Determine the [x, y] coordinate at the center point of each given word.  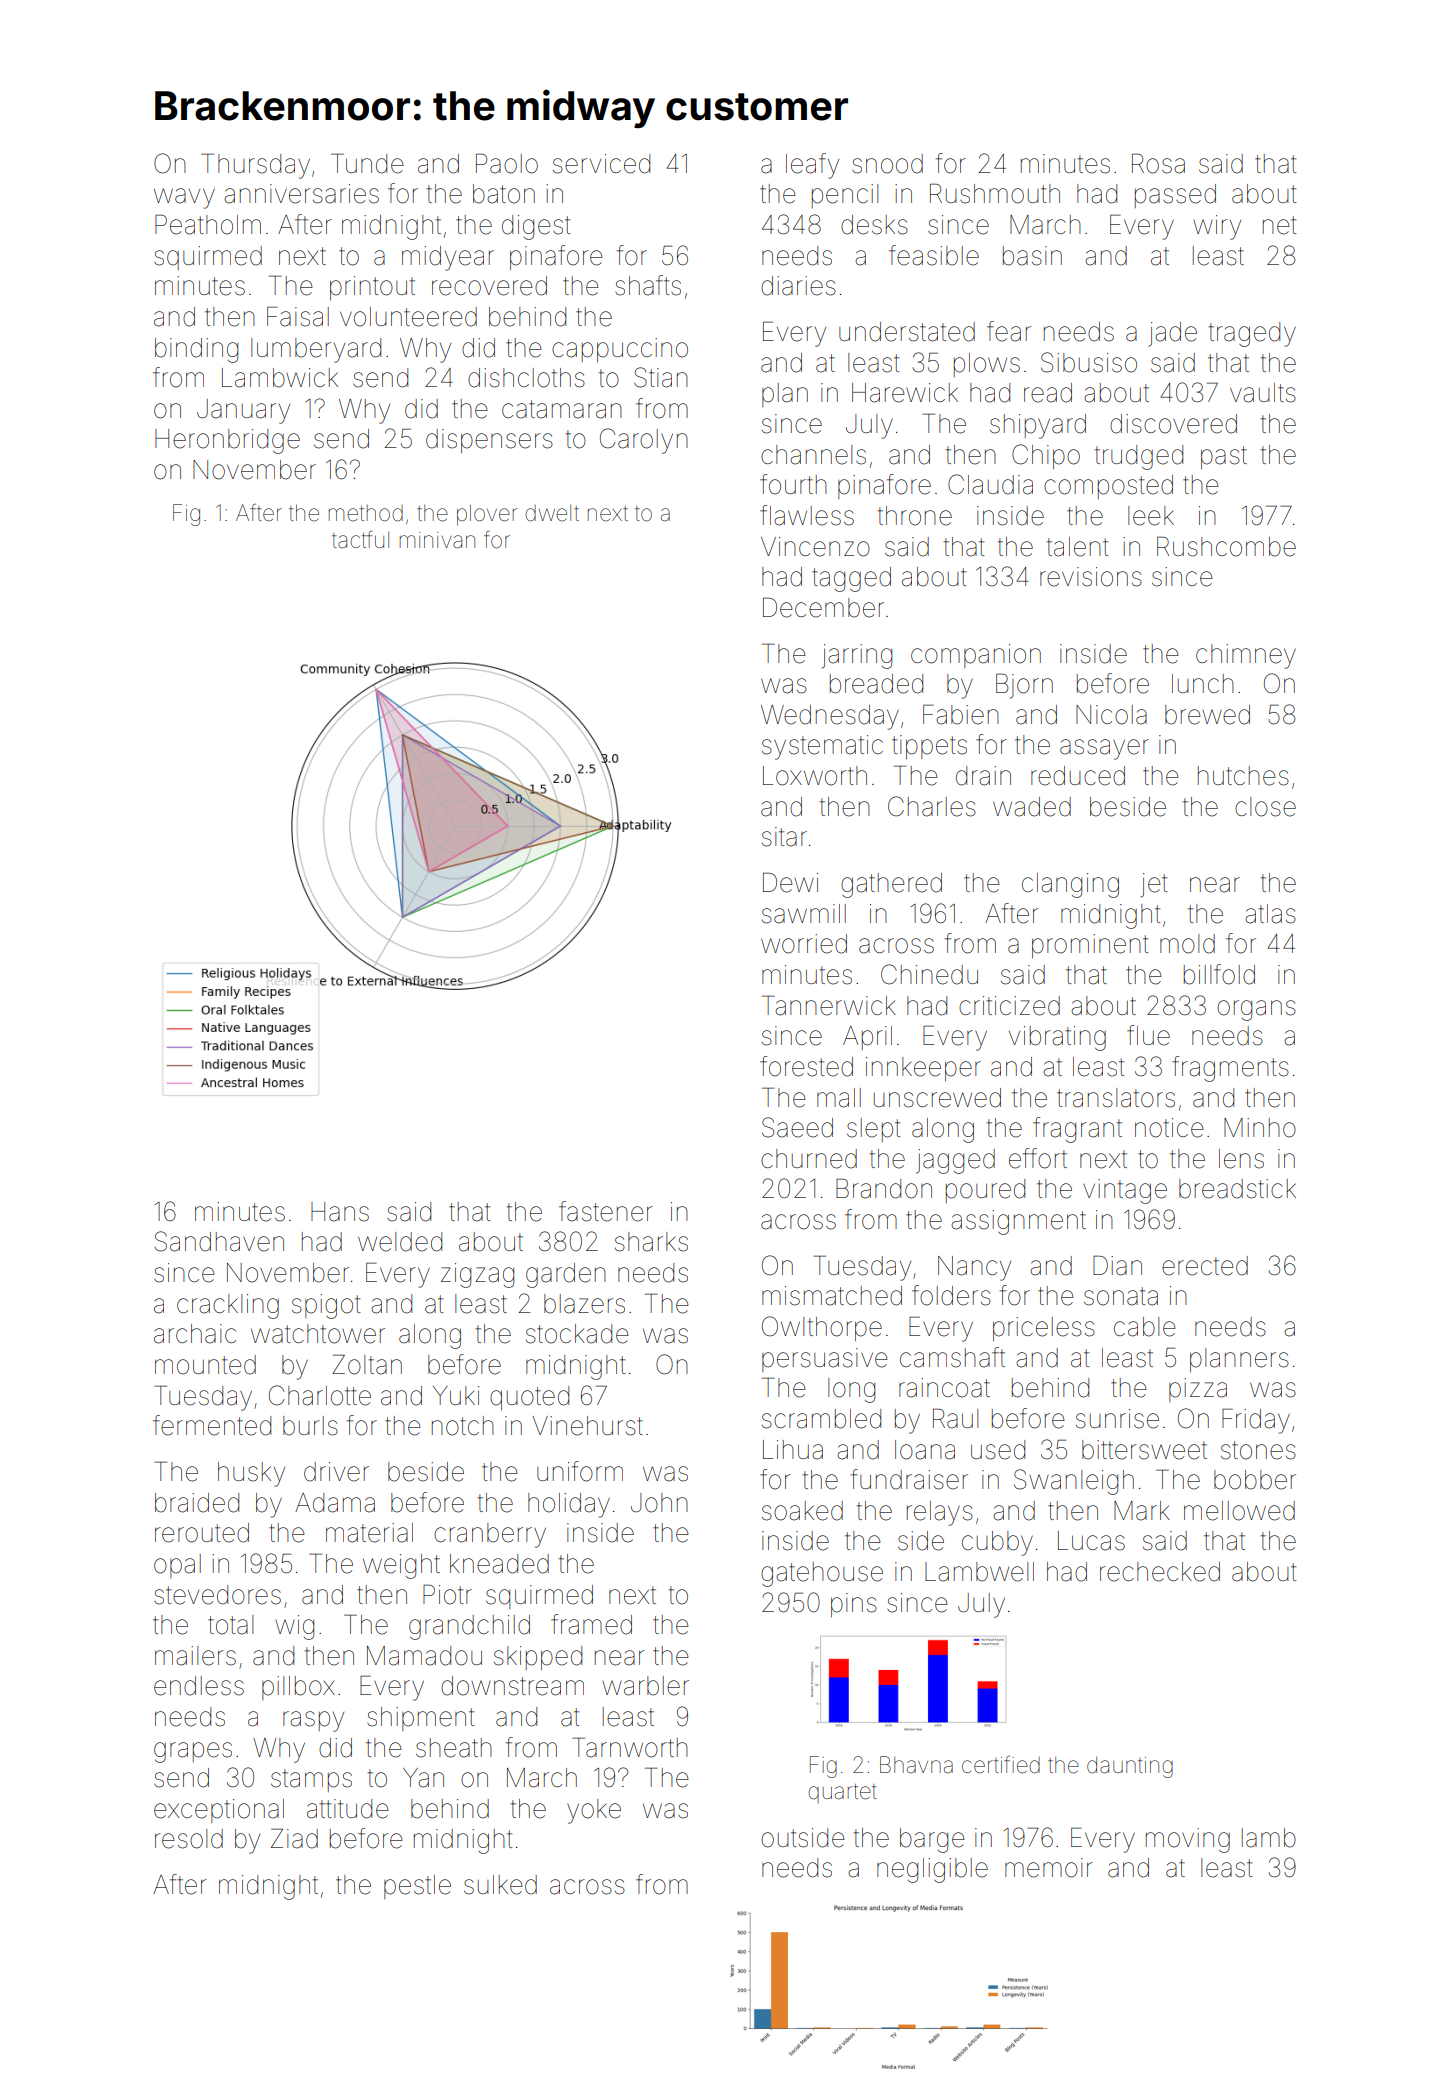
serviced [601, 164]
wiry [1217, 227]
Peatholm [208, 225]
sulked [500, 1885]
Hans [340, 1212]
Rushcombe [1226, 547]
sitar [784, 837]
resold [189, 1839]
